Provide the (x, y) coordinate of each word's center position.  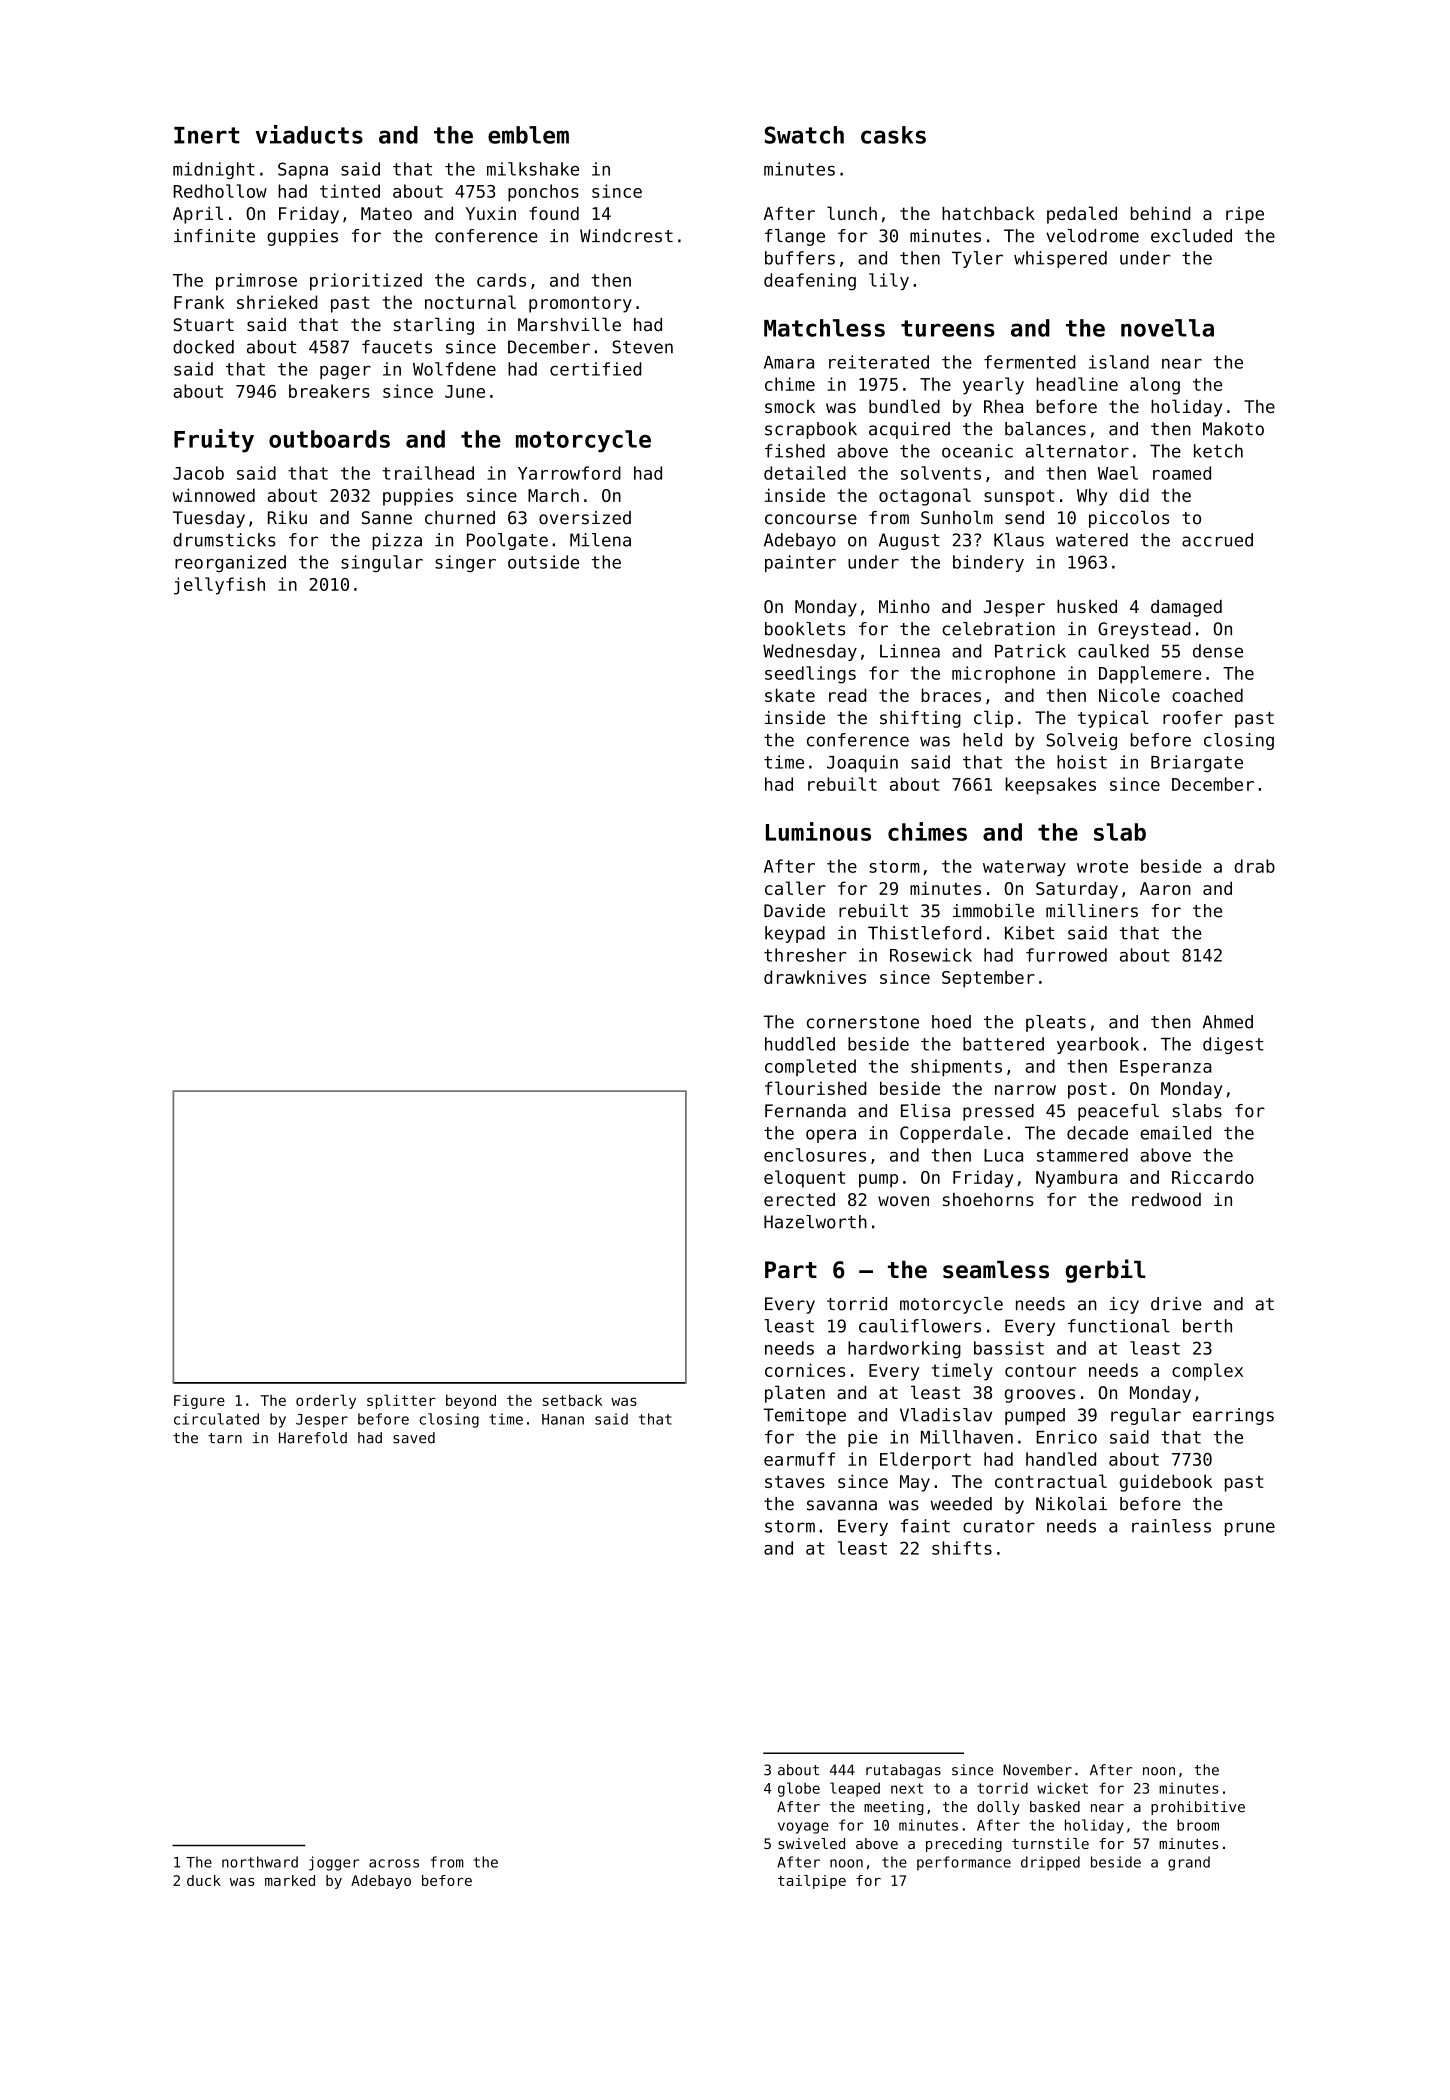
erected (799, 1199)
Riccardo (1213, 1177)
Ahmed (1228, 1022)
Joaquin (862, 763)
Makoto (1233, 429)
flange (795, 237)
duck (204, 1880)
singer (465, 563)
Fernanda (805, 1111)
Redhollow (220, 191)
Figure (199, 1402)
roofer (1193, 718)
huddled (800, 1044)
